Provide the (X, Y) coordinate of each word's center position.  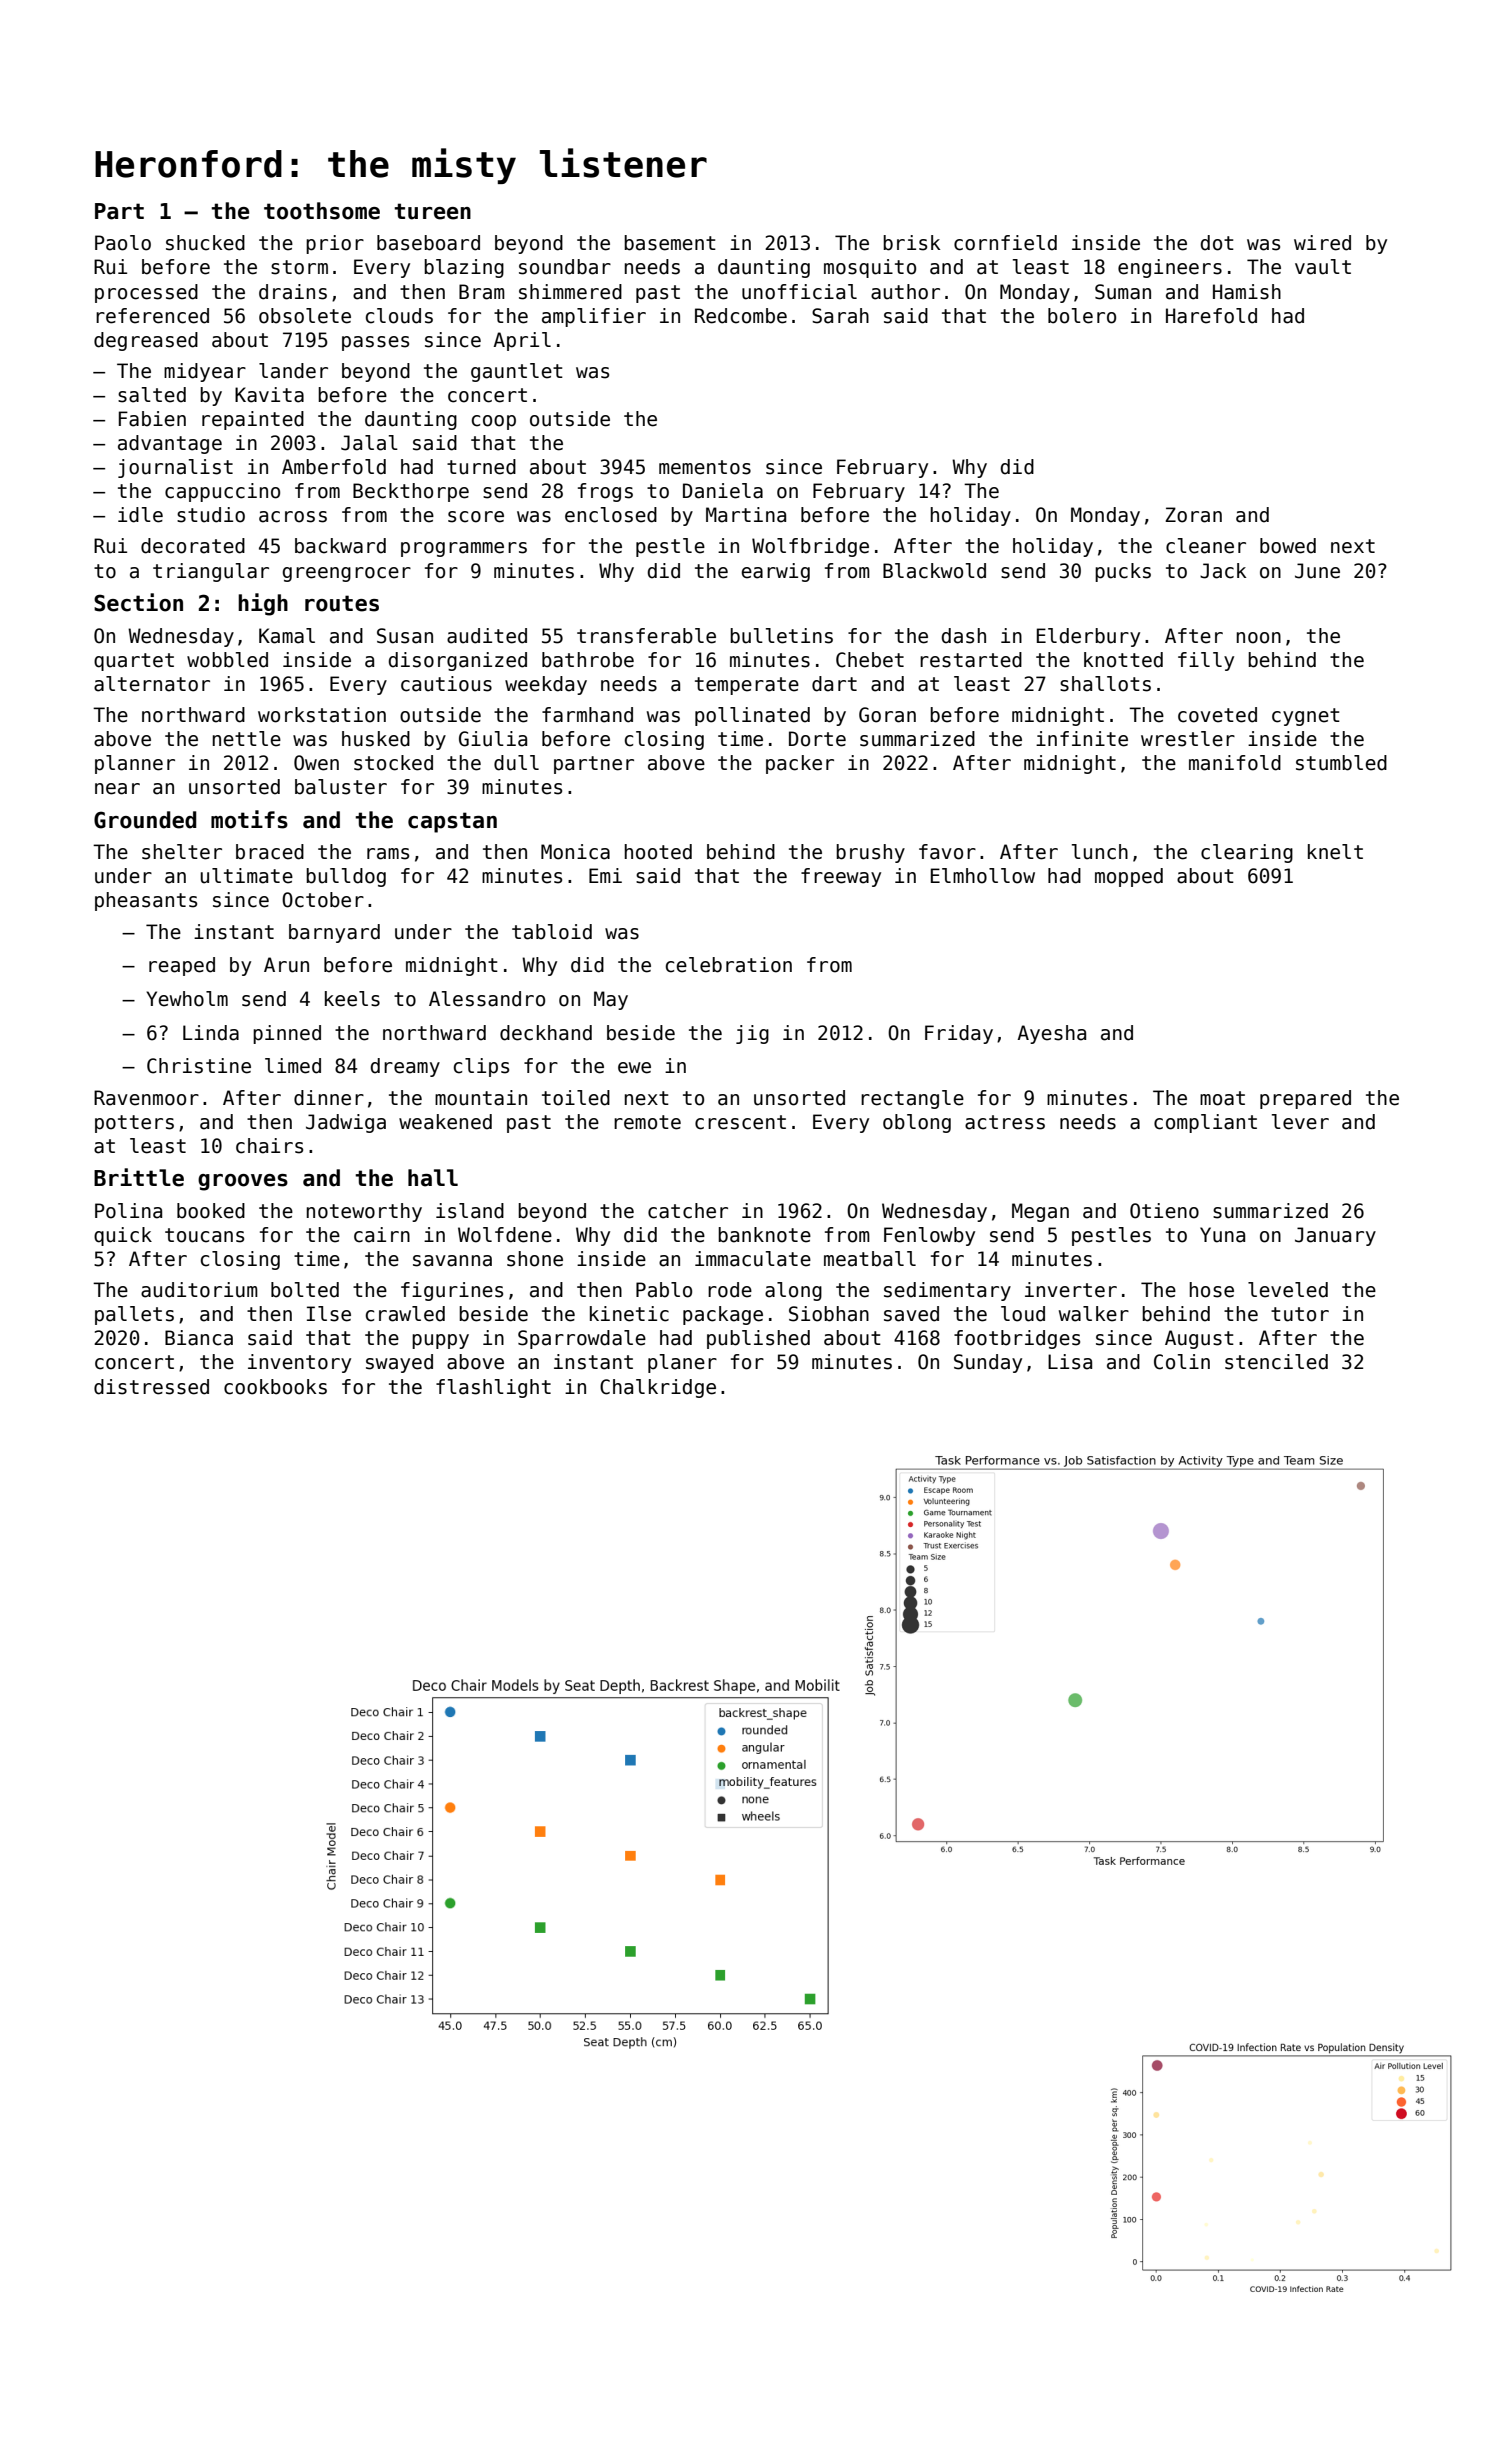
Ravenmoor (146, 1098)
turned (481, 467)
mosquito (870, 268)
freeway (841, 877)
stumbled (1341, 763)
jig (752, 1034)
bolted (305, 1290)
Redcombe (741, 316)
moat (1222, 1098)
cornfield (1005, 243)
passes (375, 343)
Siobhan (829, 1314)
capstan (452, 822)
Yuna (1222, 1235)
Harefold (1211, 316)
